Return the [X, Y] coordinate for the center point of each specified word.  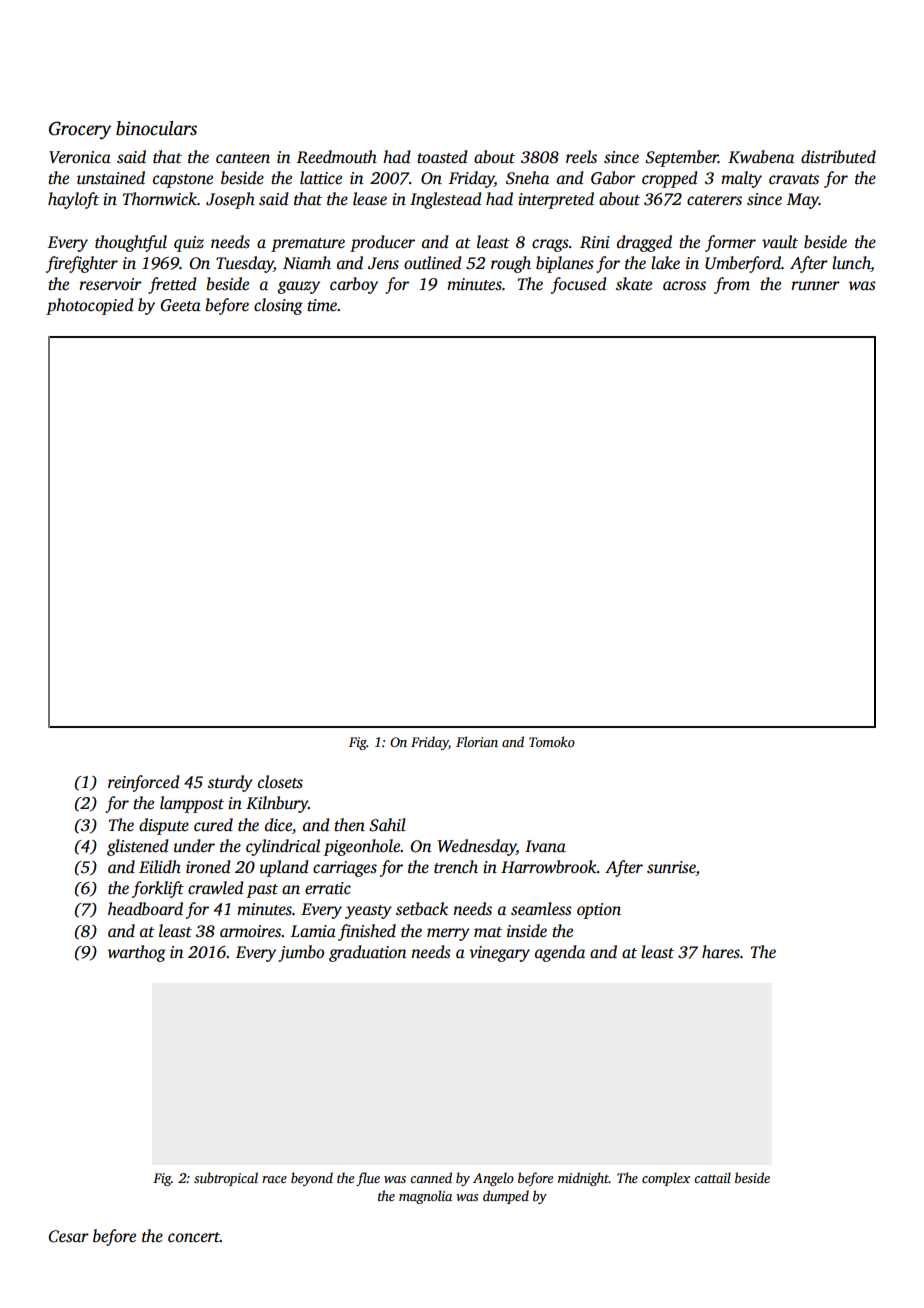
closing [278, 306]
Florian [477, 741]
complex [666, 1179]
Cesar [68, 1236]
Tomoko [552, 741]
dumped [506, 1197]
